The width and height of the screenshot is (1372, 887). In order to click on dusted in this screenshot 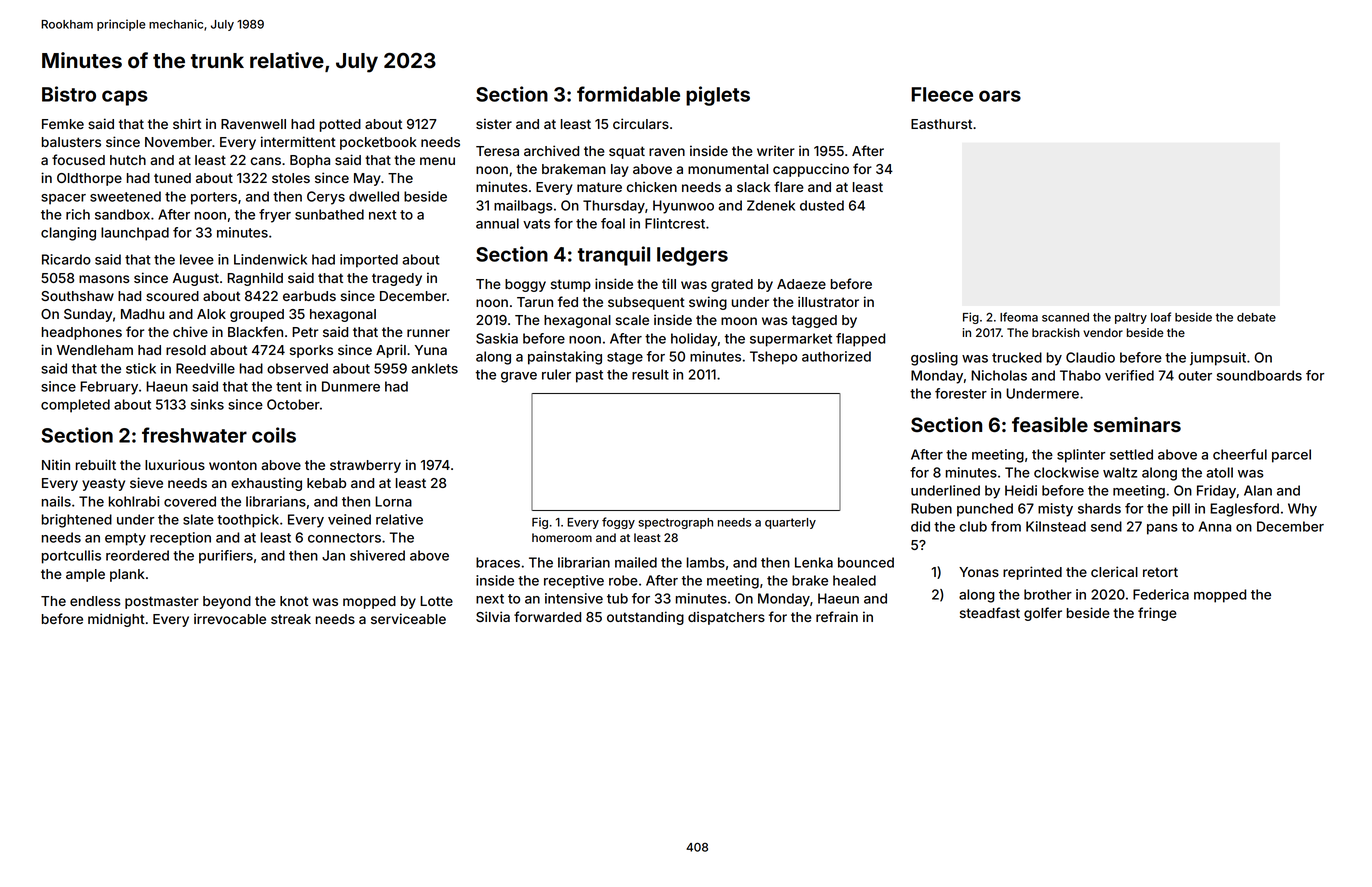, I will do `click(822, 205)`.
